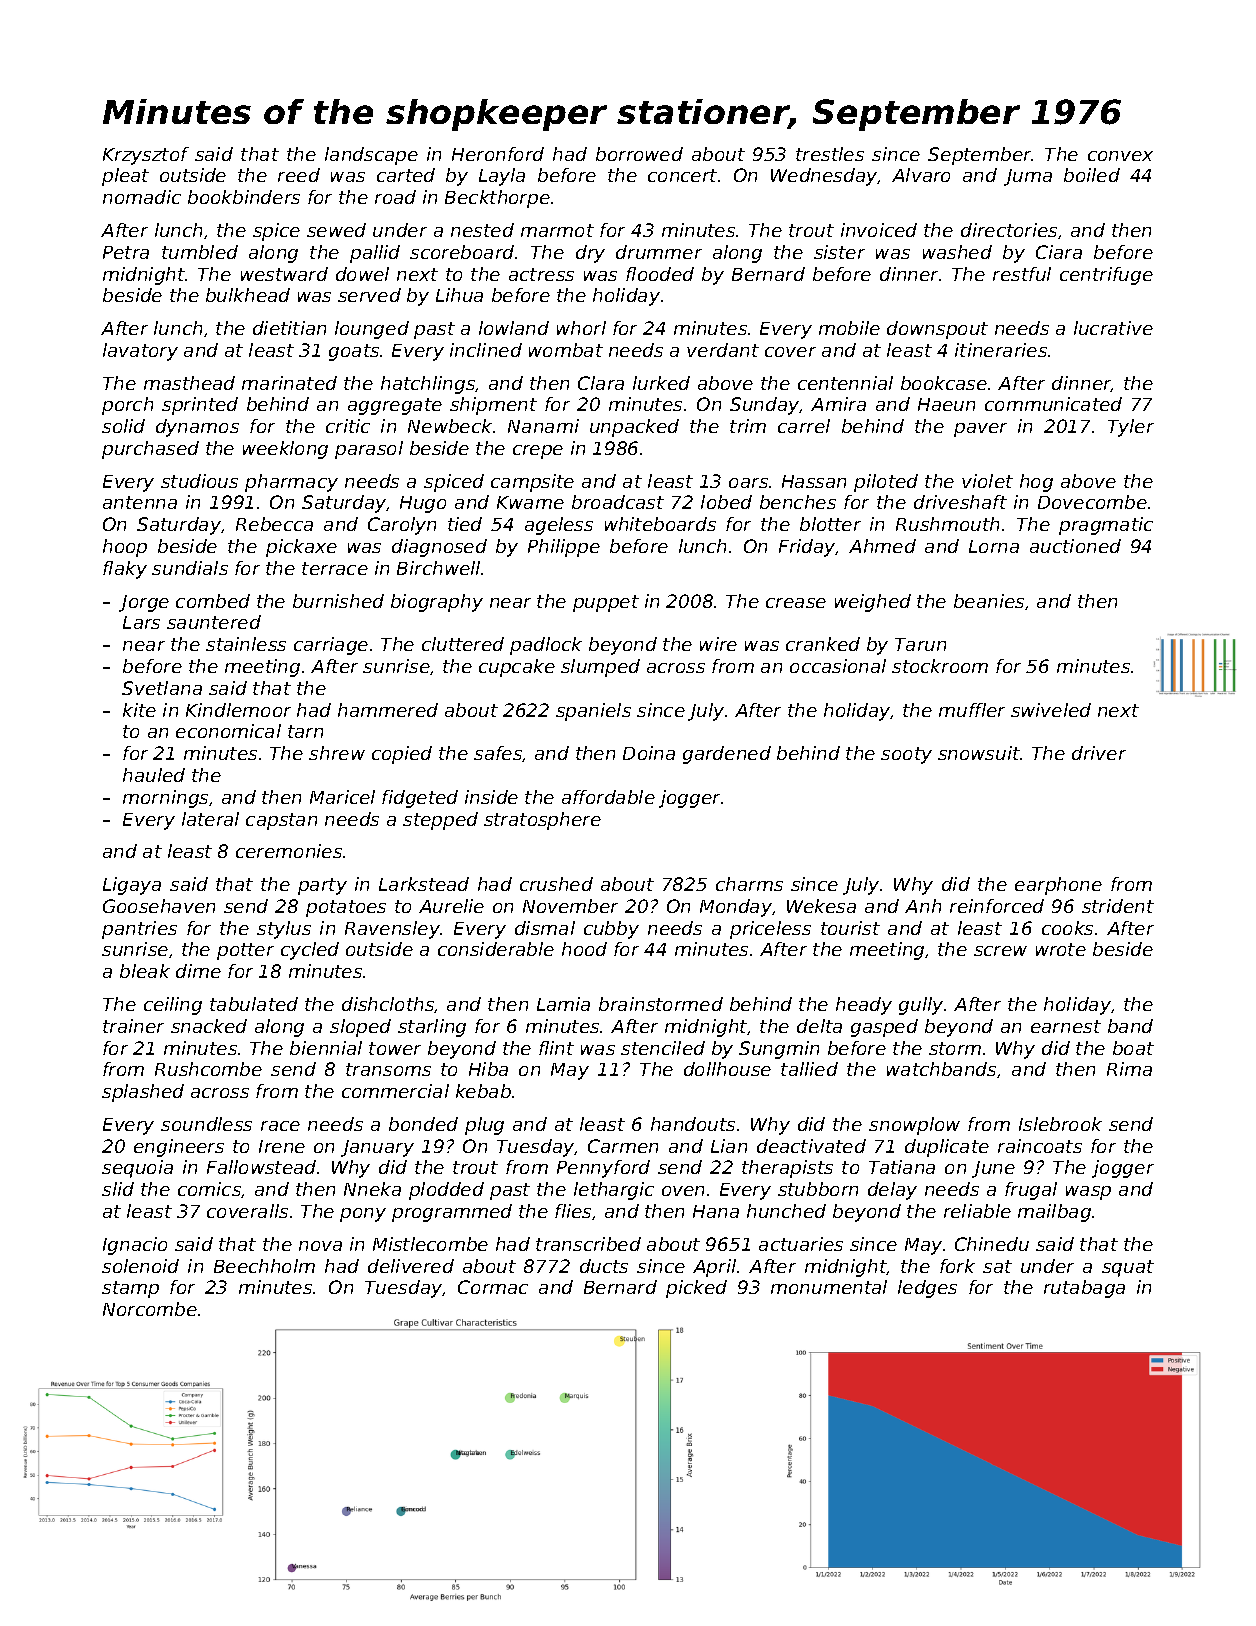 The width and height of the document is (1256, 1626). What do you see at coordinates (906, 755) in the document?
I see `sooty` at bounding box center [906, 755].
